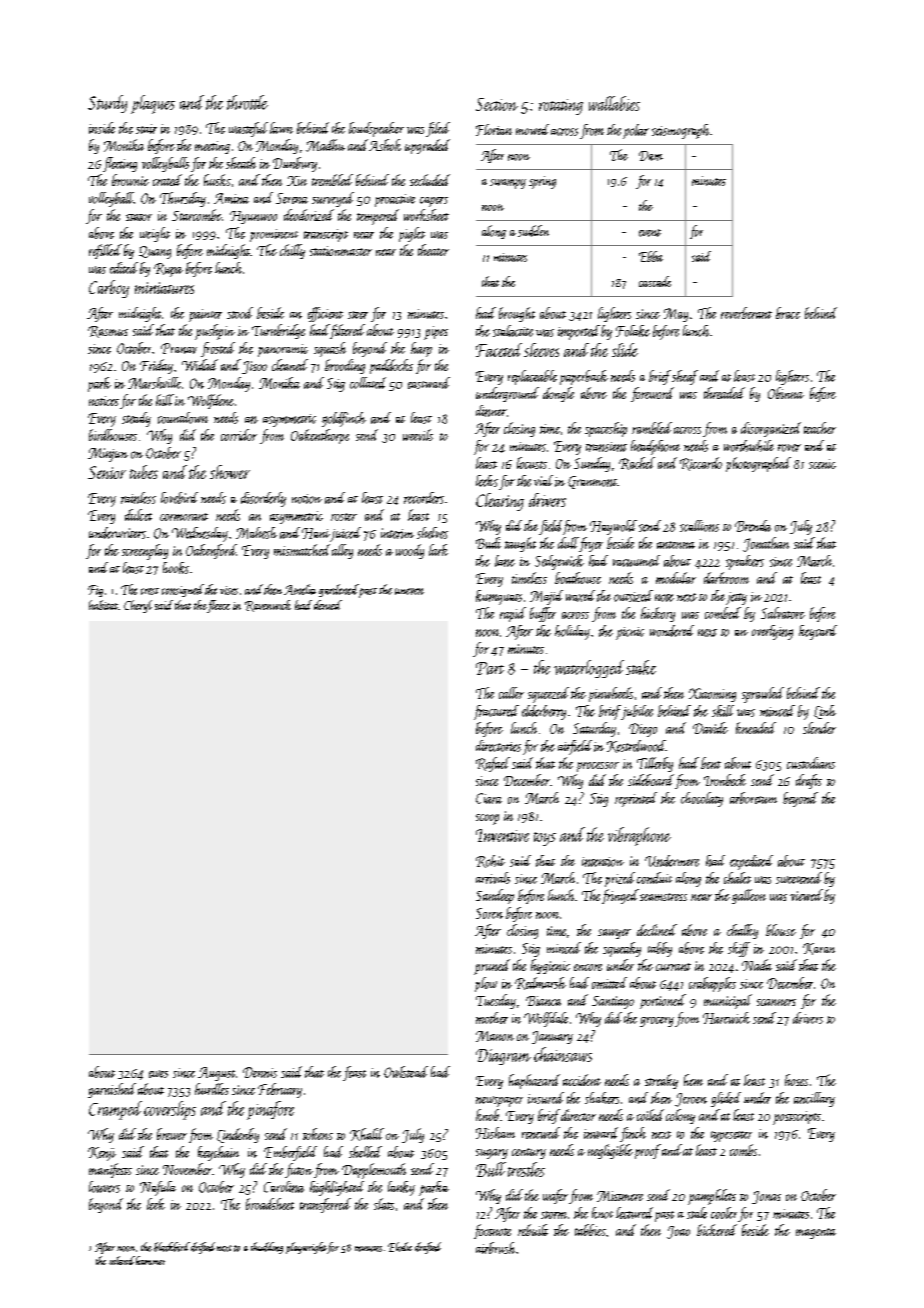  What do you see at coordinates (763, 695) in the screenshot?
I see `sprawled` at bounding box center [763, 695].
